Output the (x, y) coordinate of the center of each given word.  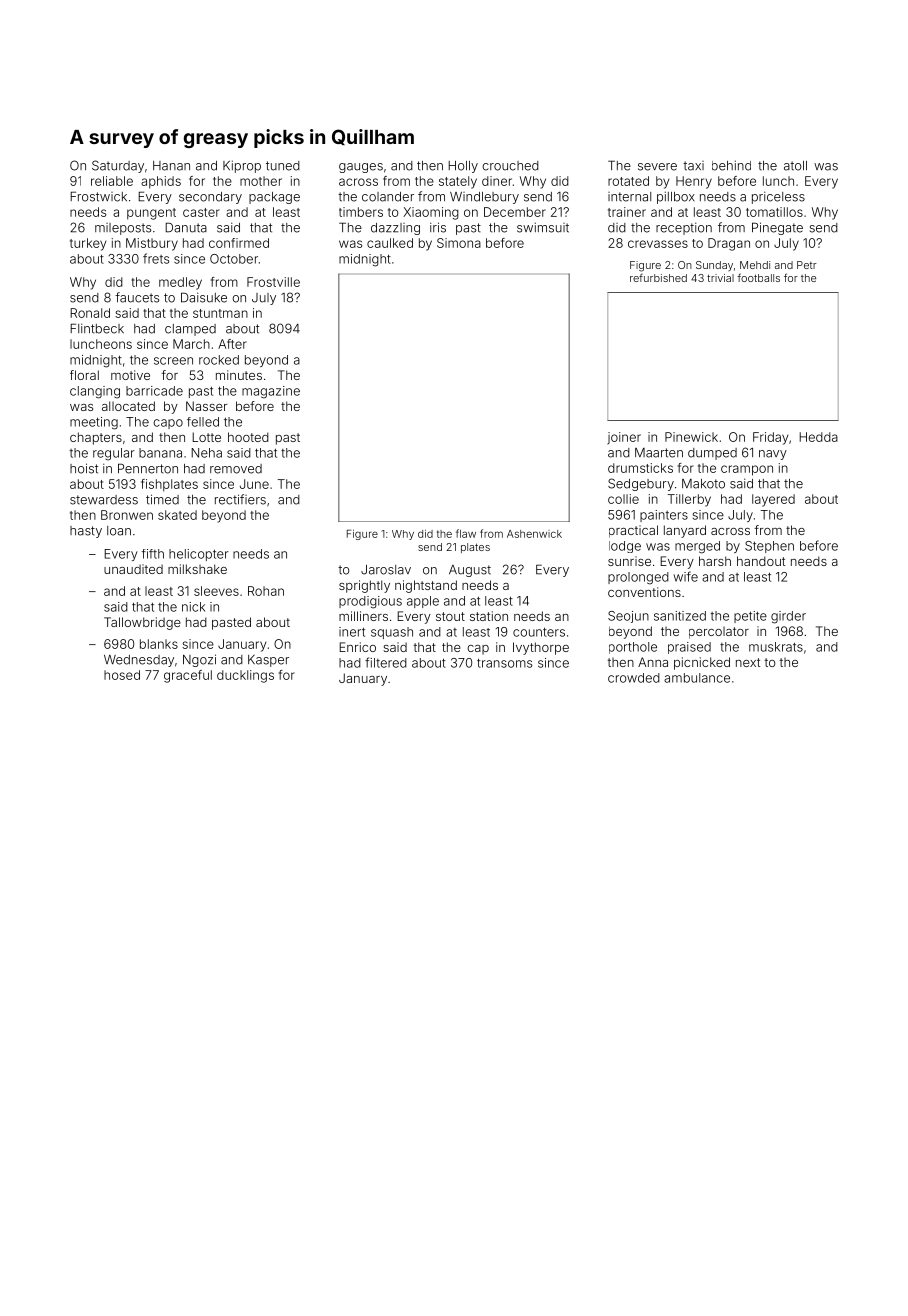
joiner (624, 438)
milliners (363, 616)
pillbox (676, 197)
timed (162, 499)
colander (388, 197)
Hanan (171, 166)
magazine (271, 392)
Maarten (659, 453)
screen (173, 361)
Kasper (268, 661)
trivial (720, 278)
